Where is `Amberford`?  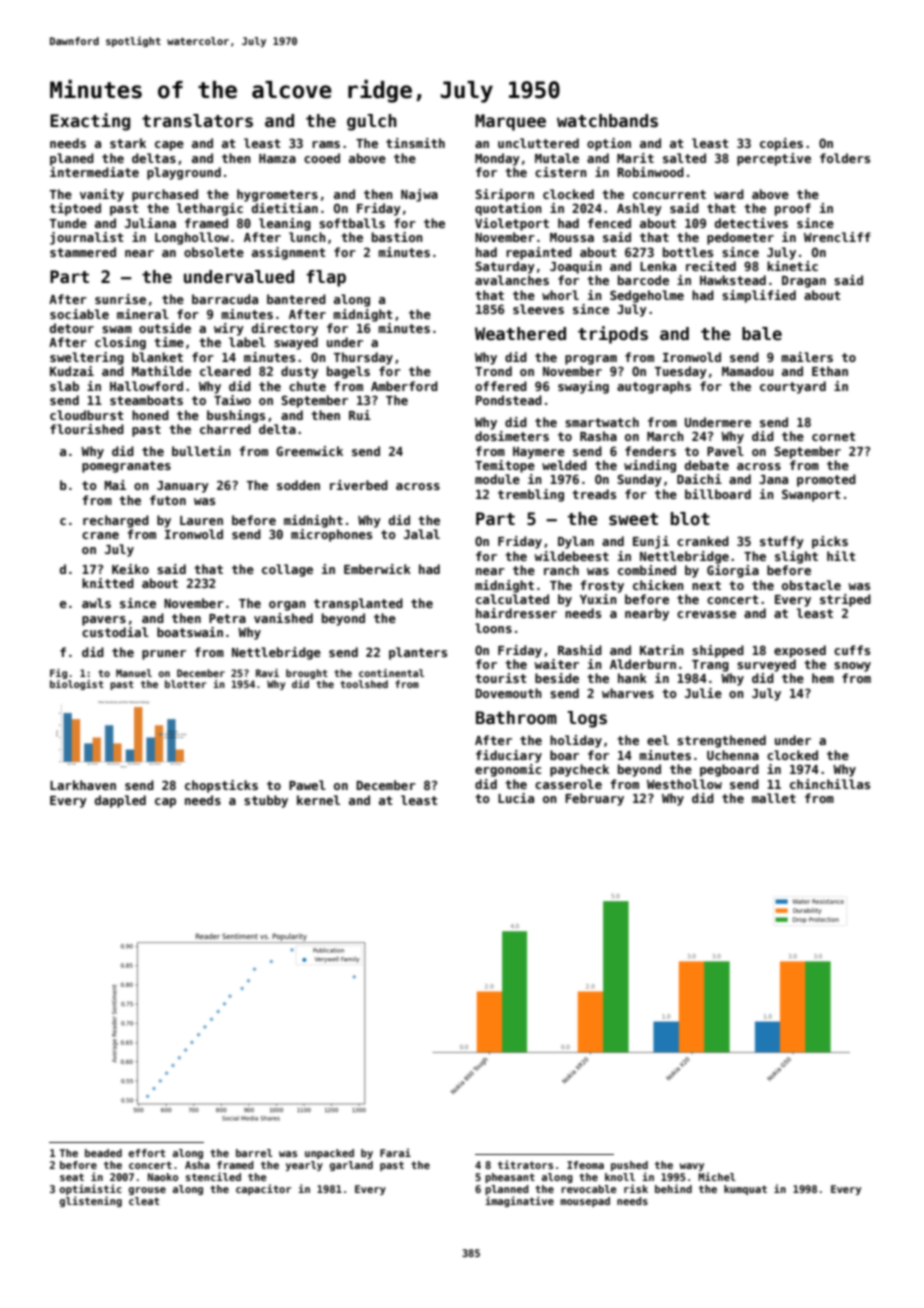 Amberford is located at coordinates (404, 386).
